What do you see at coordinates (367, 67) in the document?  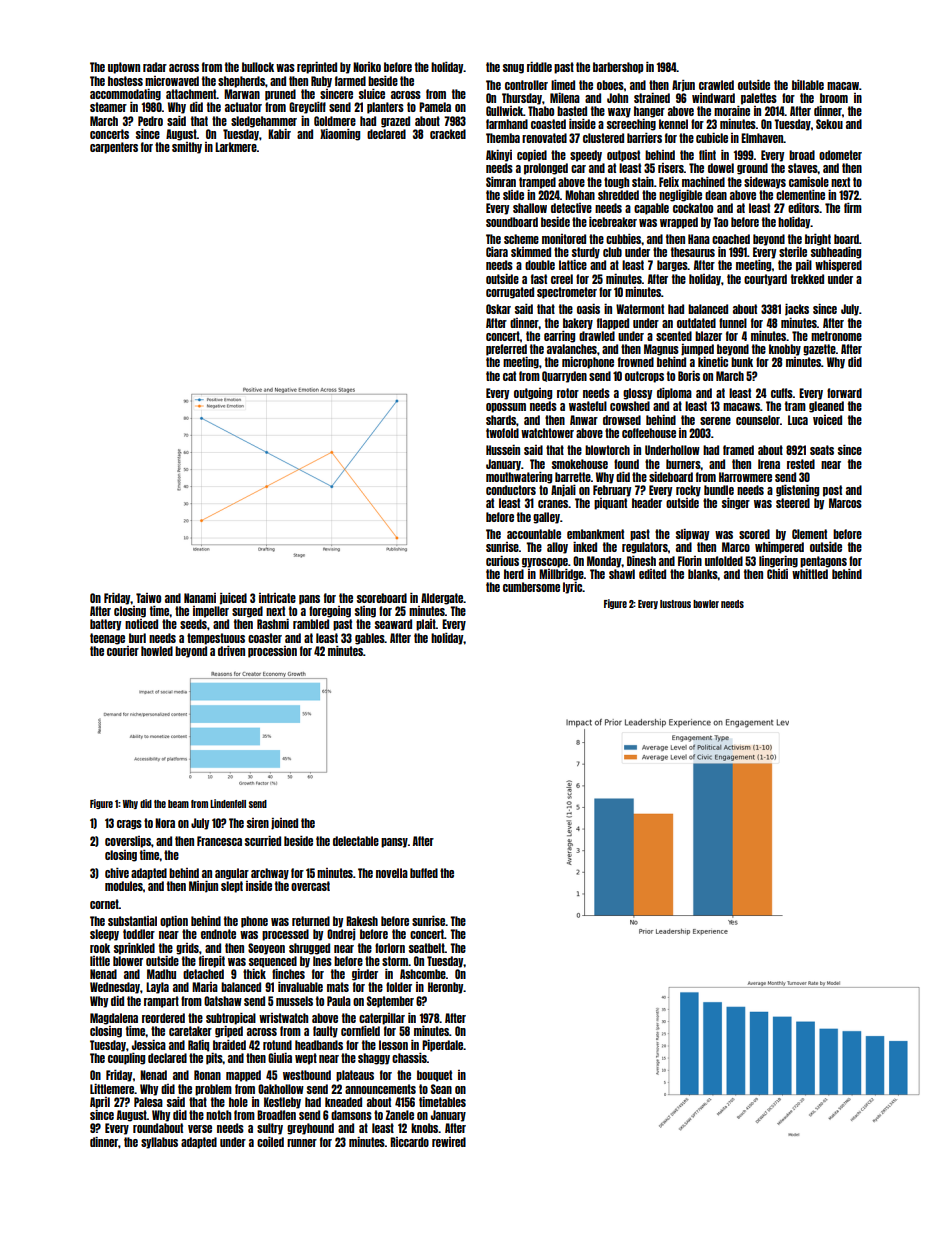 I see `Noriko` at bounding box center [367, 67].
